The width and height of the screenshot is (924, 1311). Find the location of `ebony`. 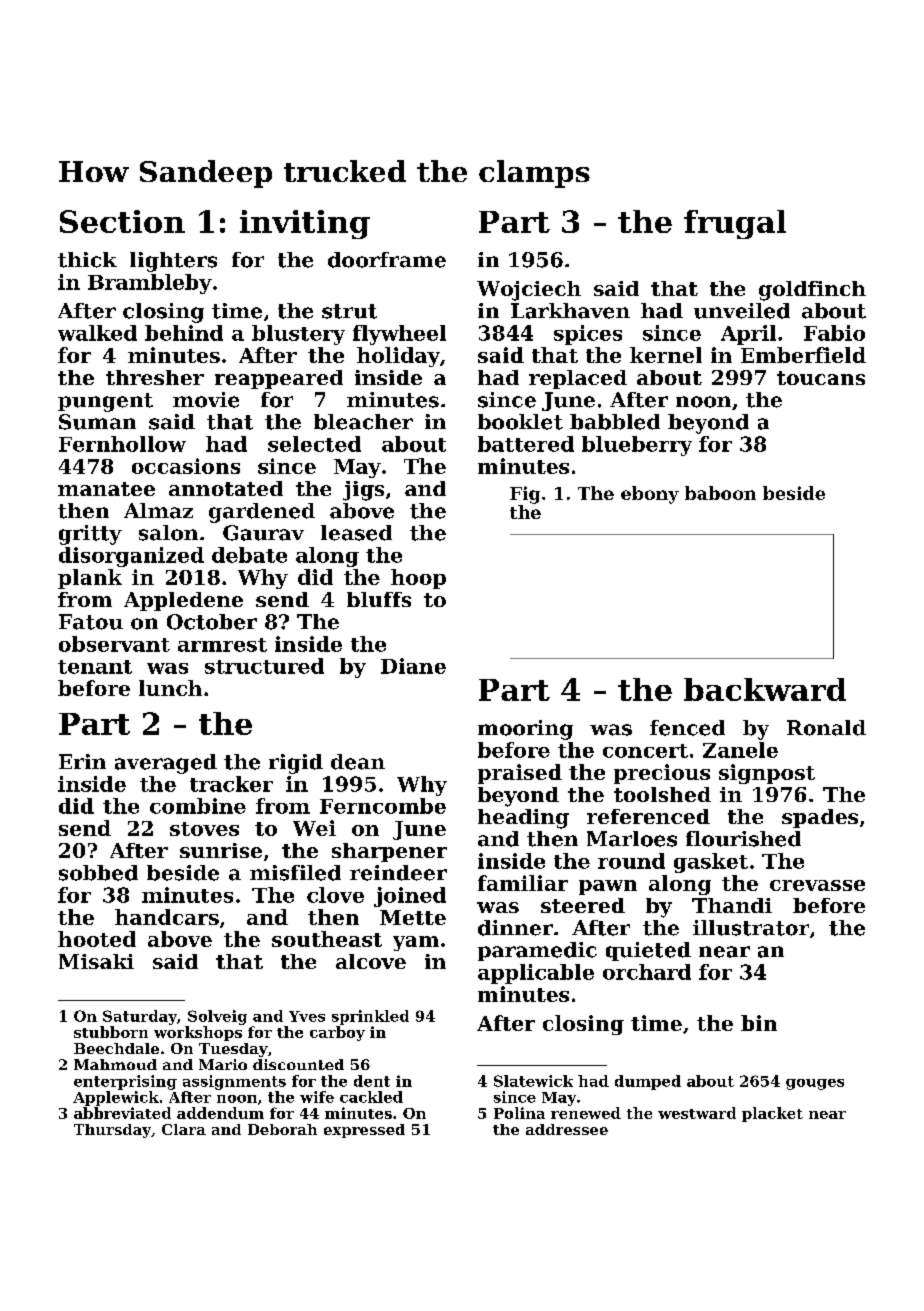

ebony is located at coordinates (650, 495).
